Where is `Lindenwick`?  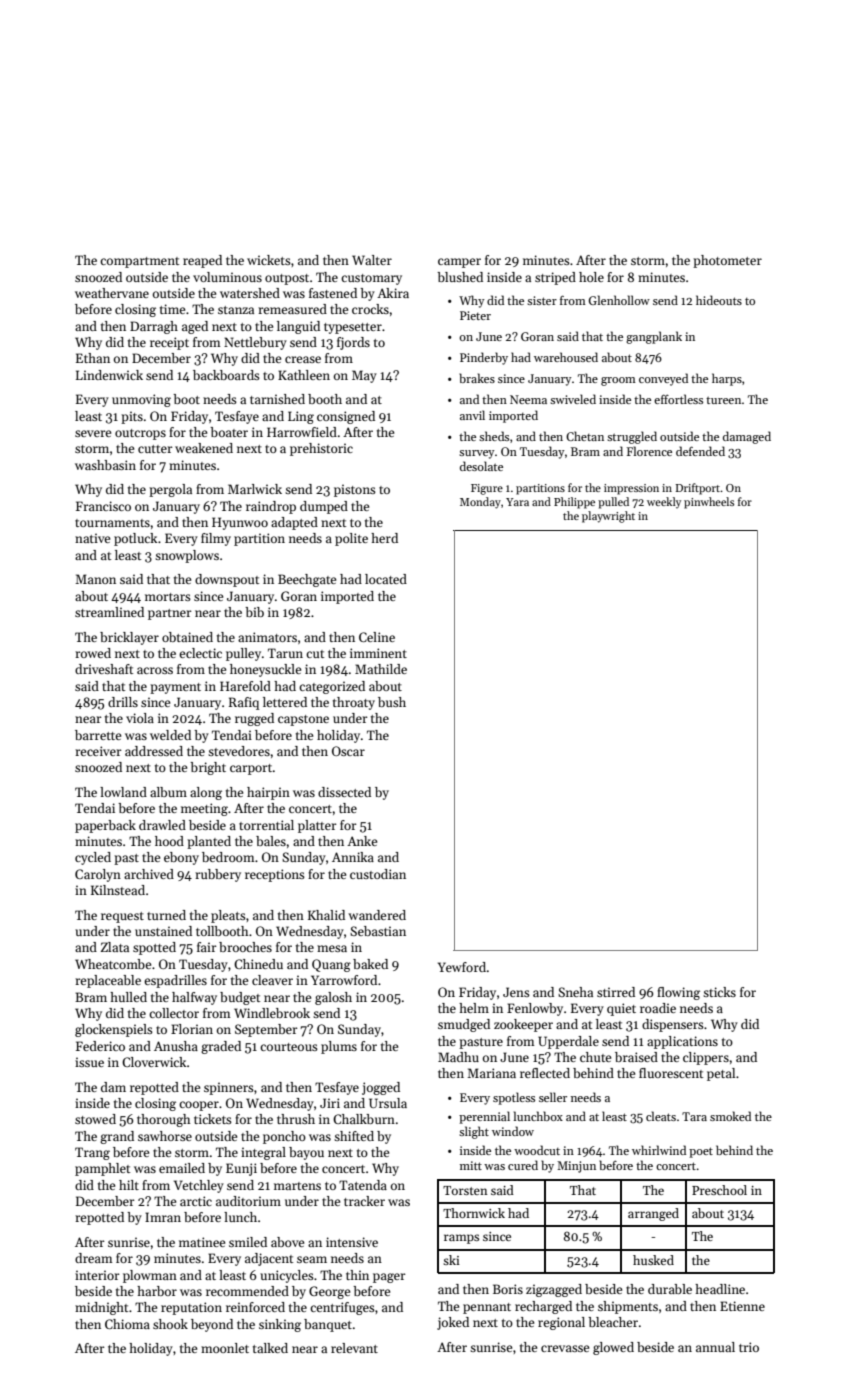 Lindenwick is located at coordinates (109, 375).
